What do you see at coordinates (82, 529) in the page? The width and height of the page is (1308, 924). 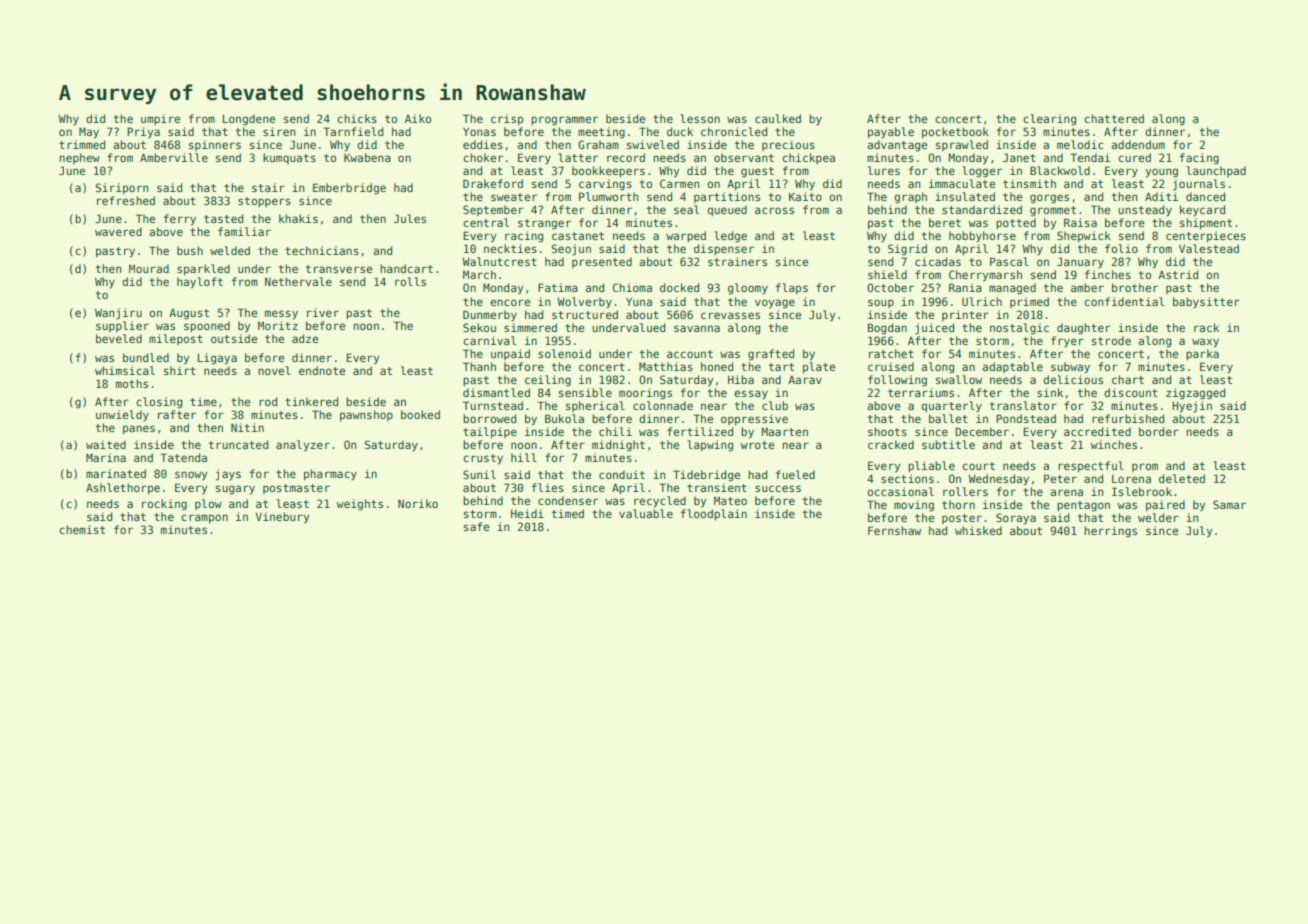 I see `chemist` at bounding box center [82, 529].
